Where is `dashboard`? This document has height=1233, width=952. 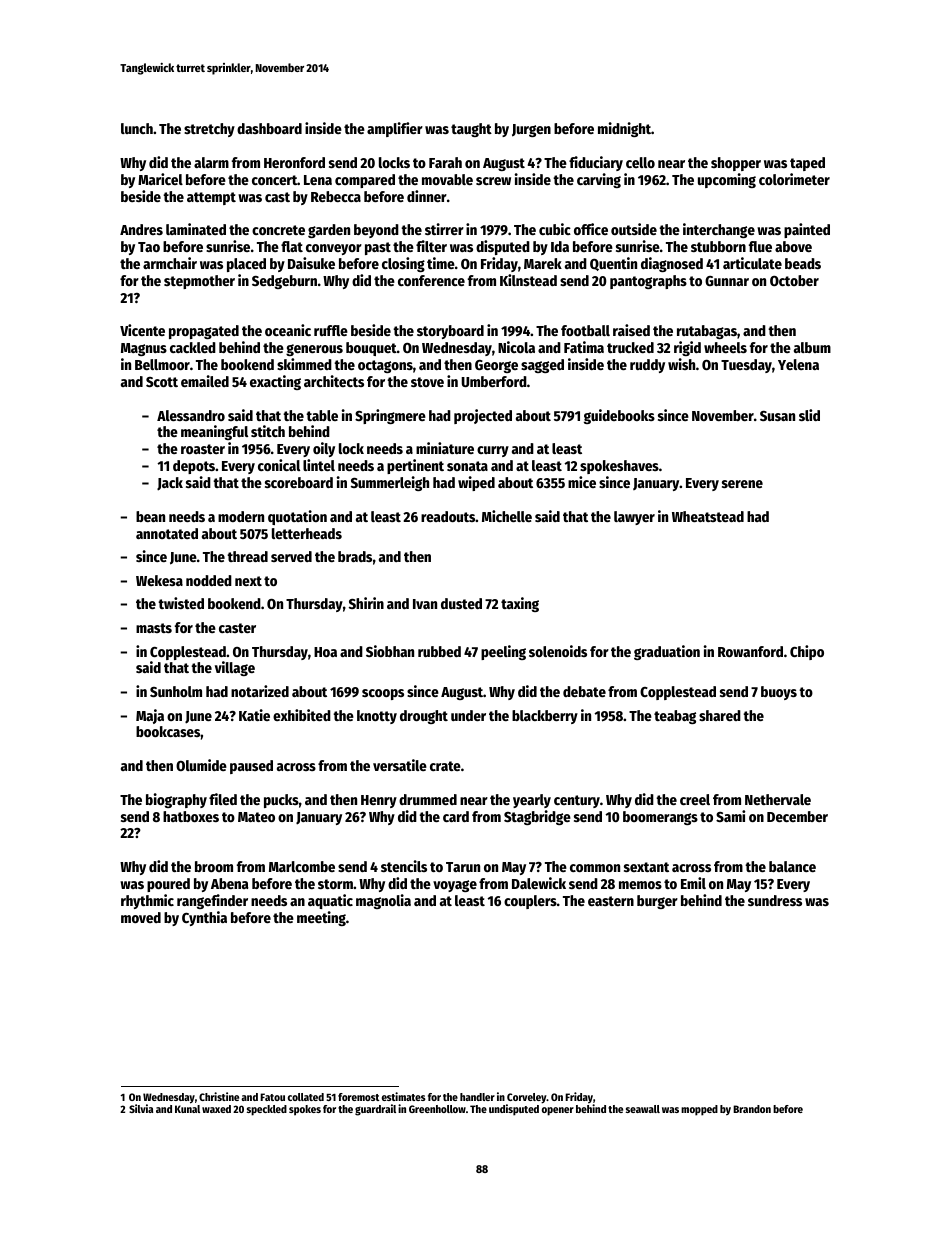
dashboard is located at coordinates (269, 128).
